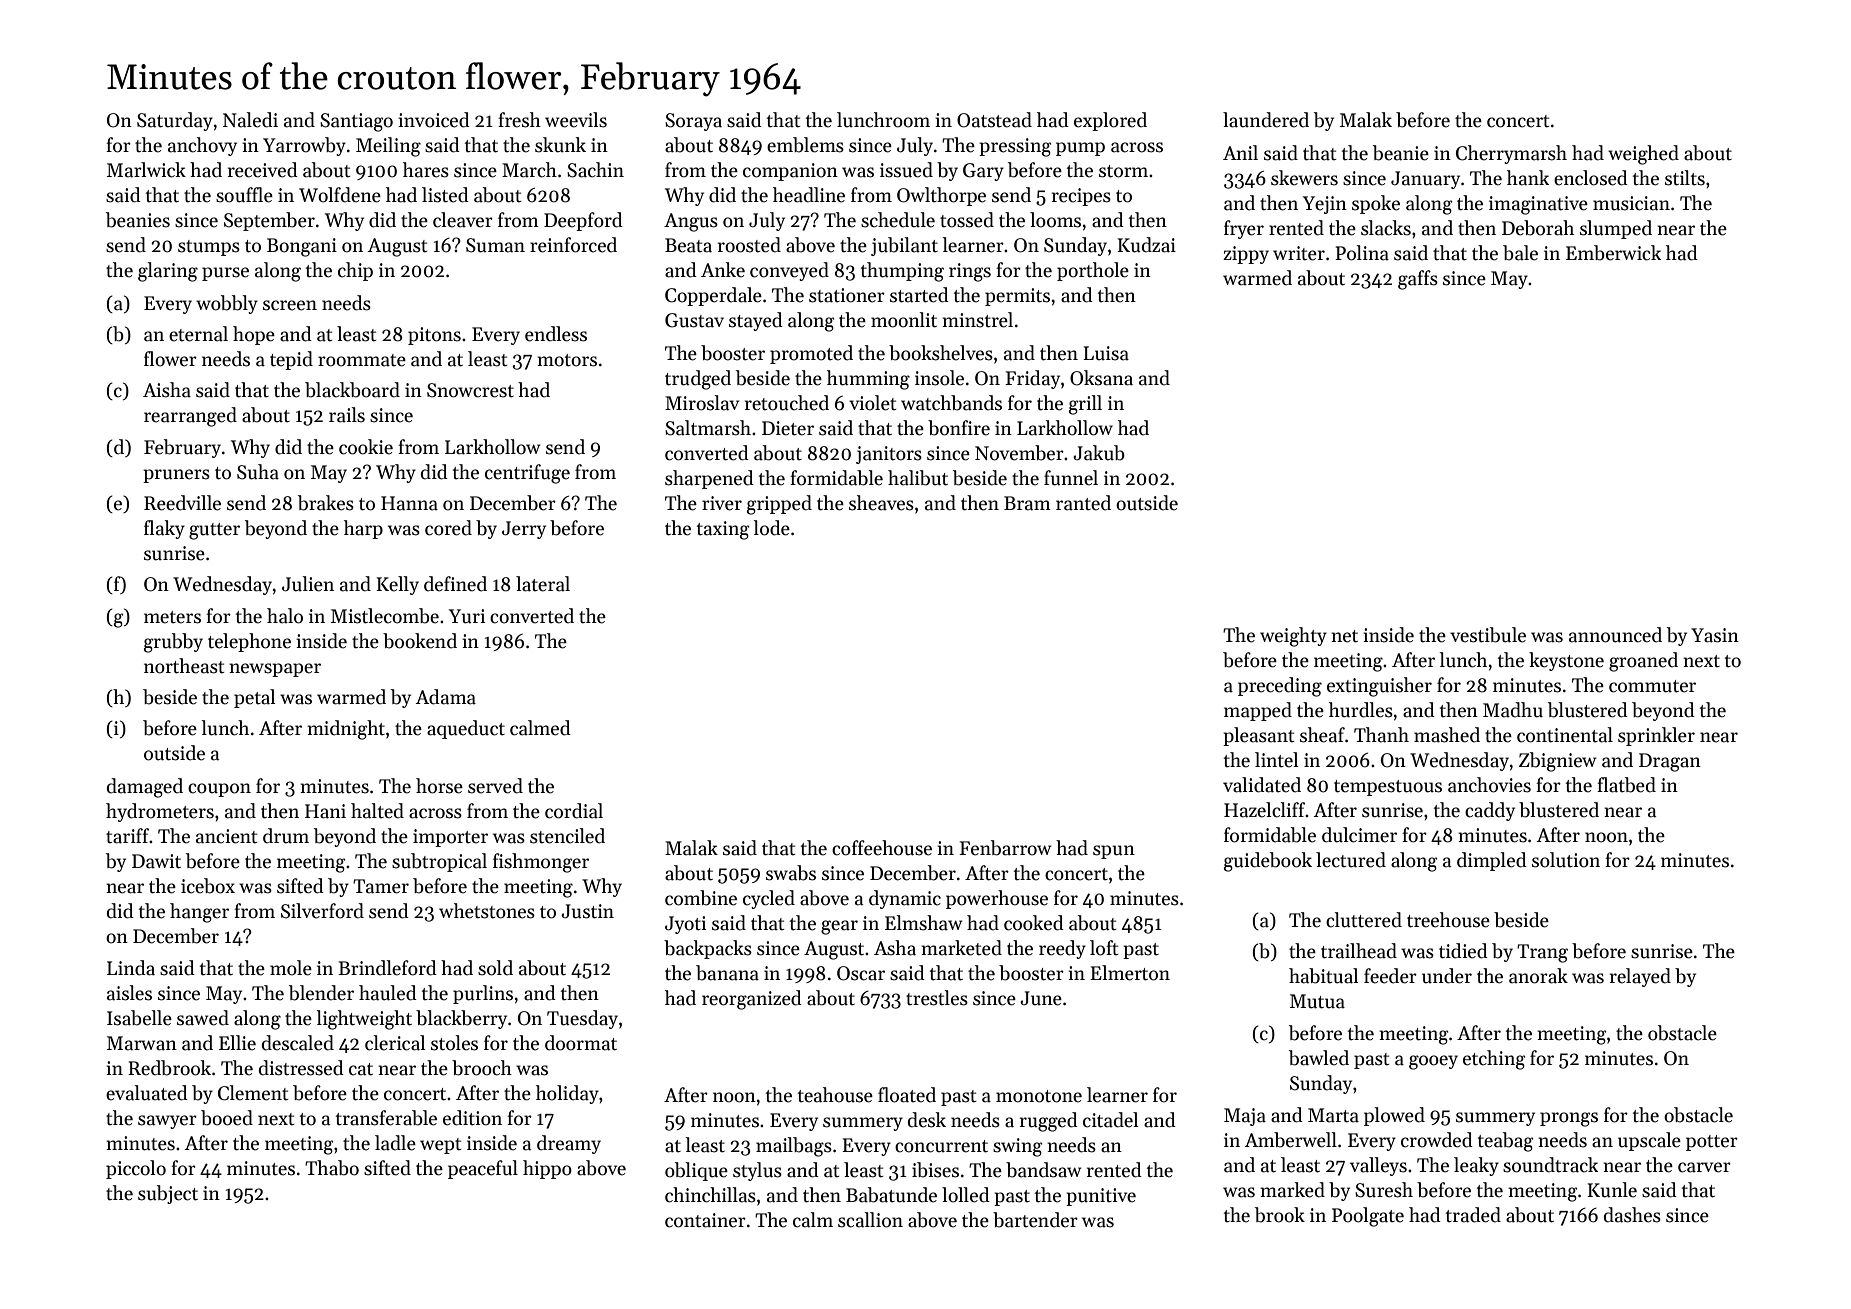 Image resolution: width=1851 pixels, height=1309 pixels. What do you see at coordinates (346, 730) in the page?
I see `midnight` at bounding box center [346, 730].
